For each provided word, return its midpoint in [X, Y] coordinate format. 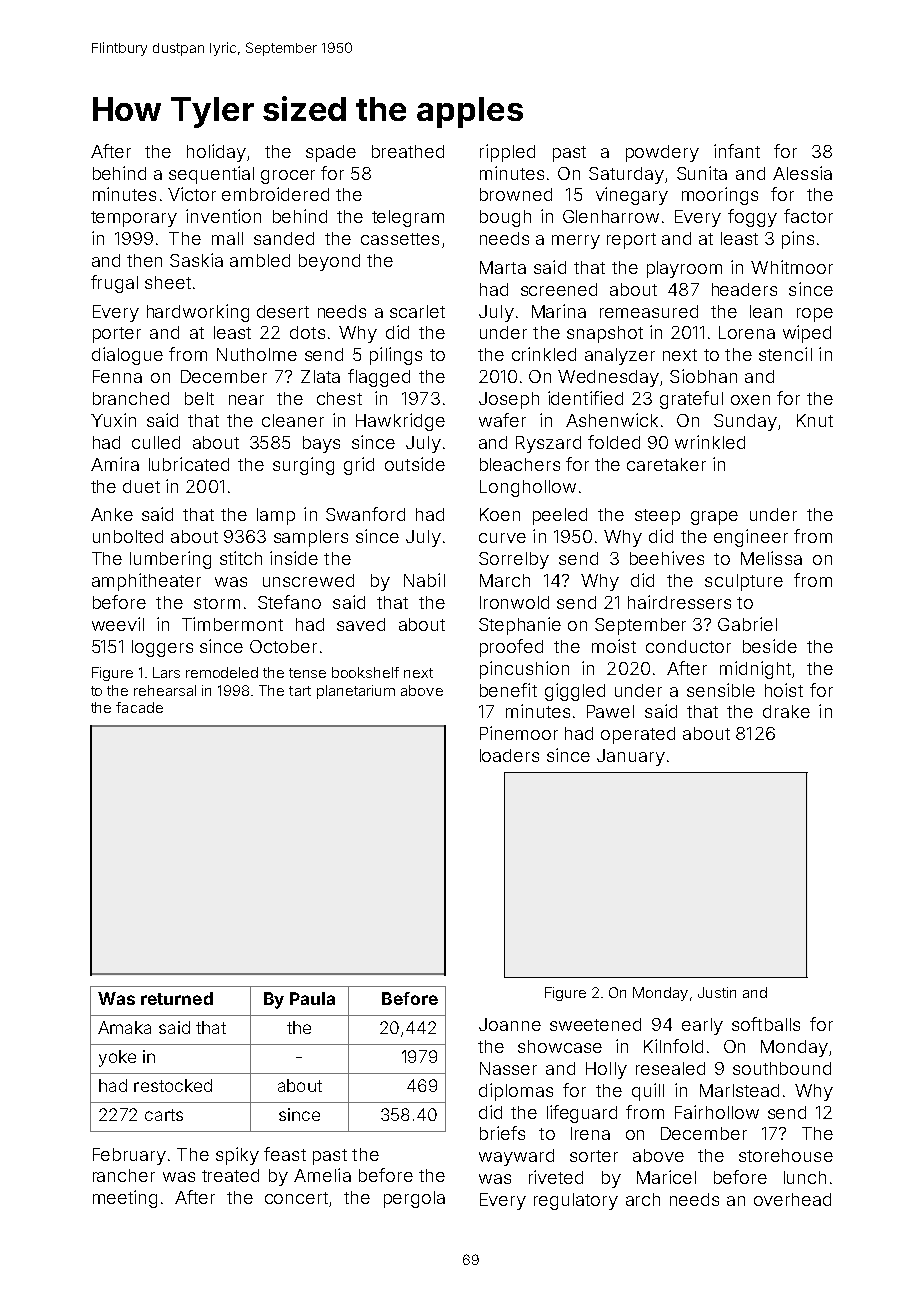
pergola [414, 1199]
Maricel [666, 1177]
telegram [408, 218]
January [631, 757]
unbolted [128, 536]
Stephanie [520, 626]
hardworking [198, 313]
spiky [237, 1156]
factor [808, 216]
